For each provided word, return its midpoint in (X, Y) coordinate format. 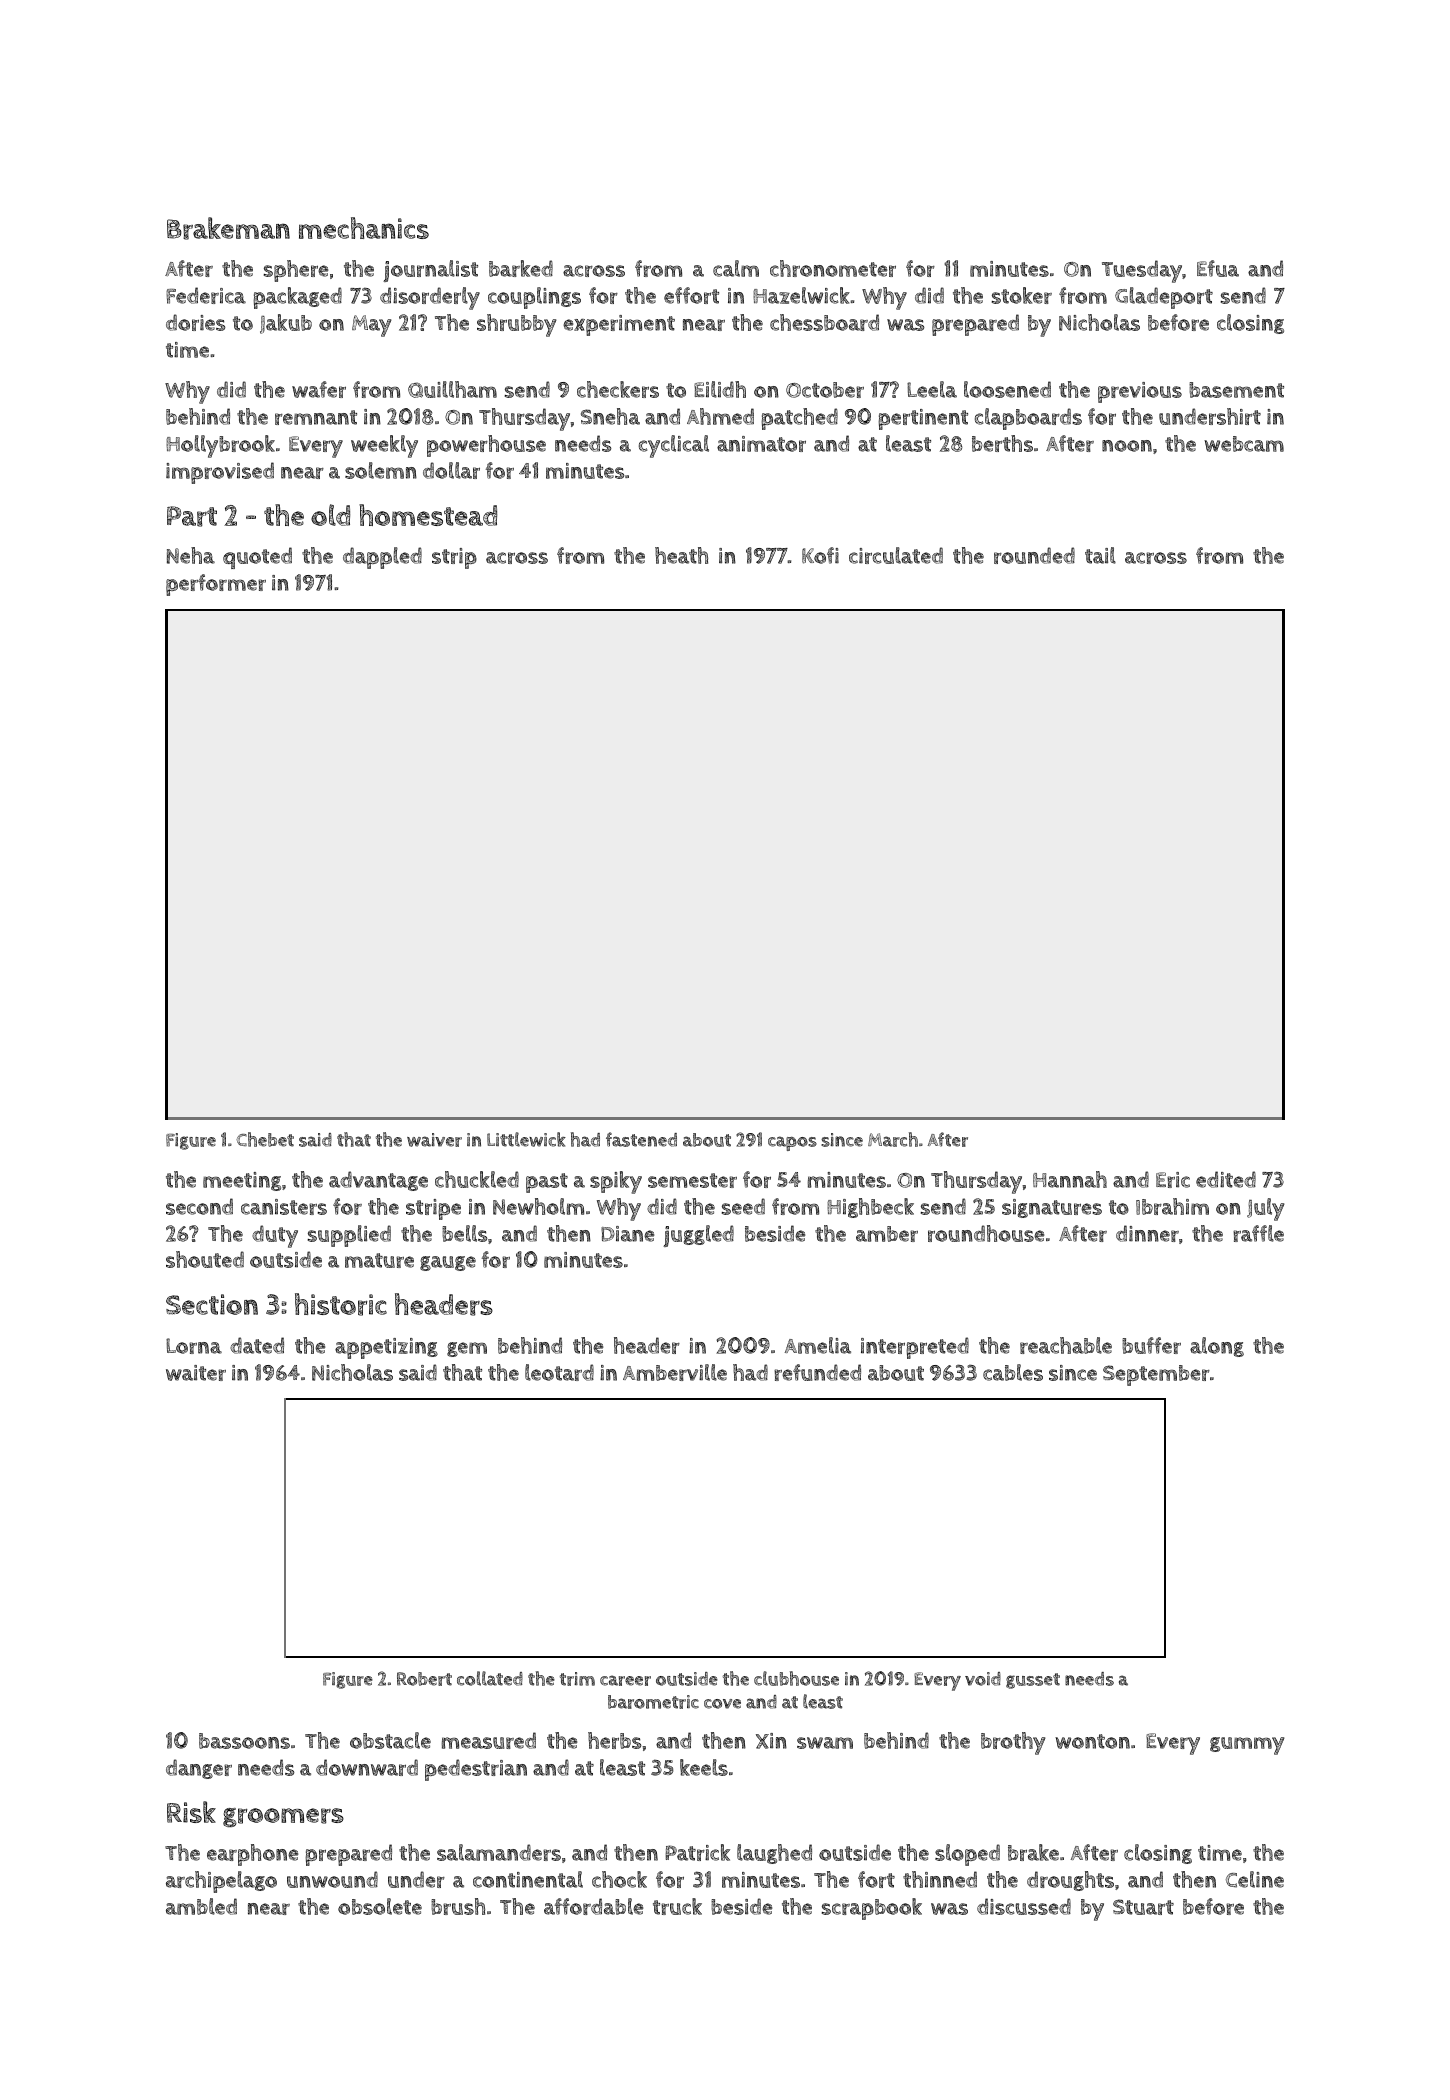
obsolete (380, 1906)
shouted (205, 1259)
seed (743, 1206)
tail (1100, 555)
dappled (382, 558)
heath (681, 555)
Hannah (1070, 1179)
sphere (296, 271)
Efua (1218, 268)
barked (521, 268)
